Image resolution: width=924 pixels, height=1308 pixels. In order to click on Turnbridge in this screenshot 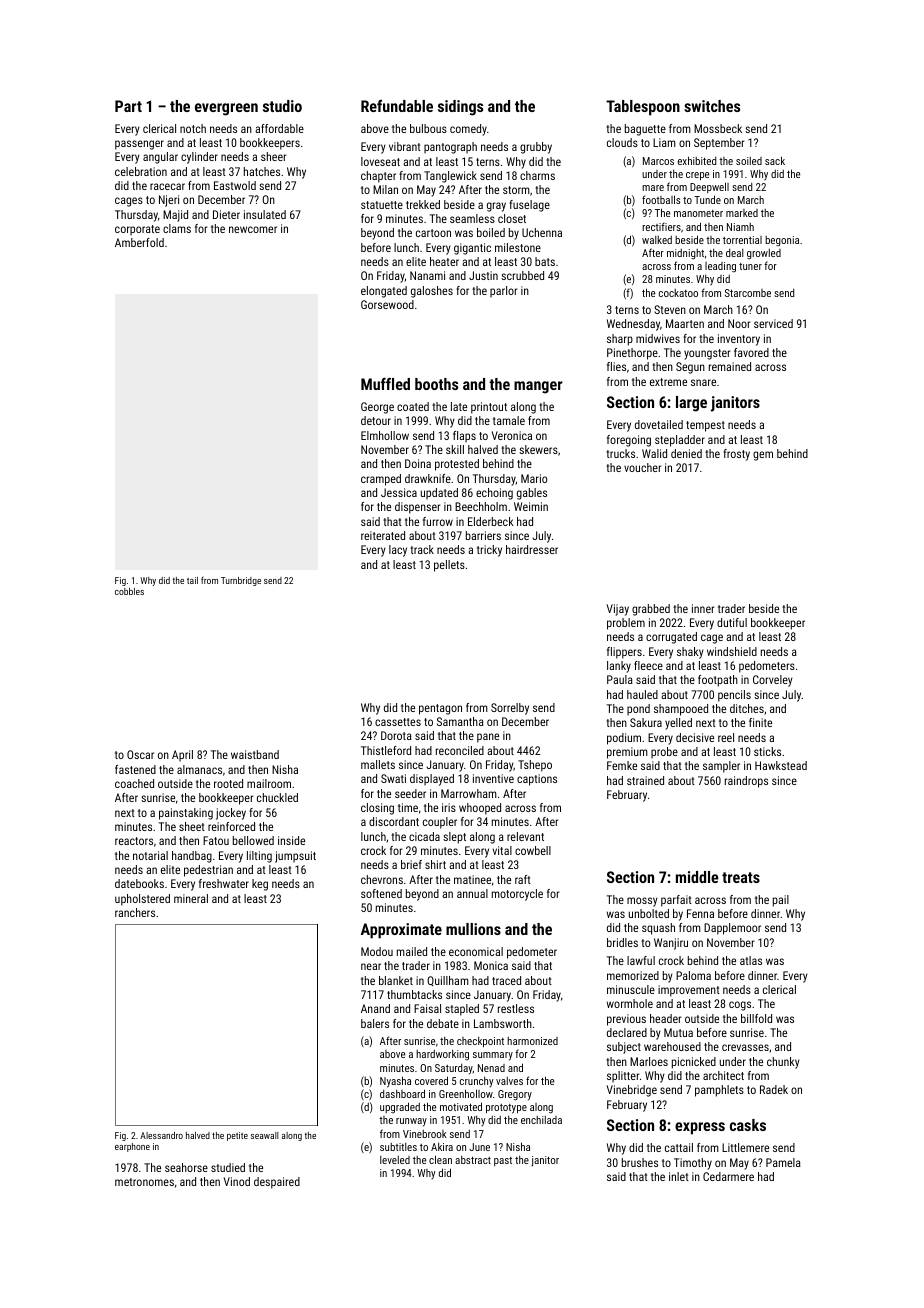, I will do `click(241, 581)`.
